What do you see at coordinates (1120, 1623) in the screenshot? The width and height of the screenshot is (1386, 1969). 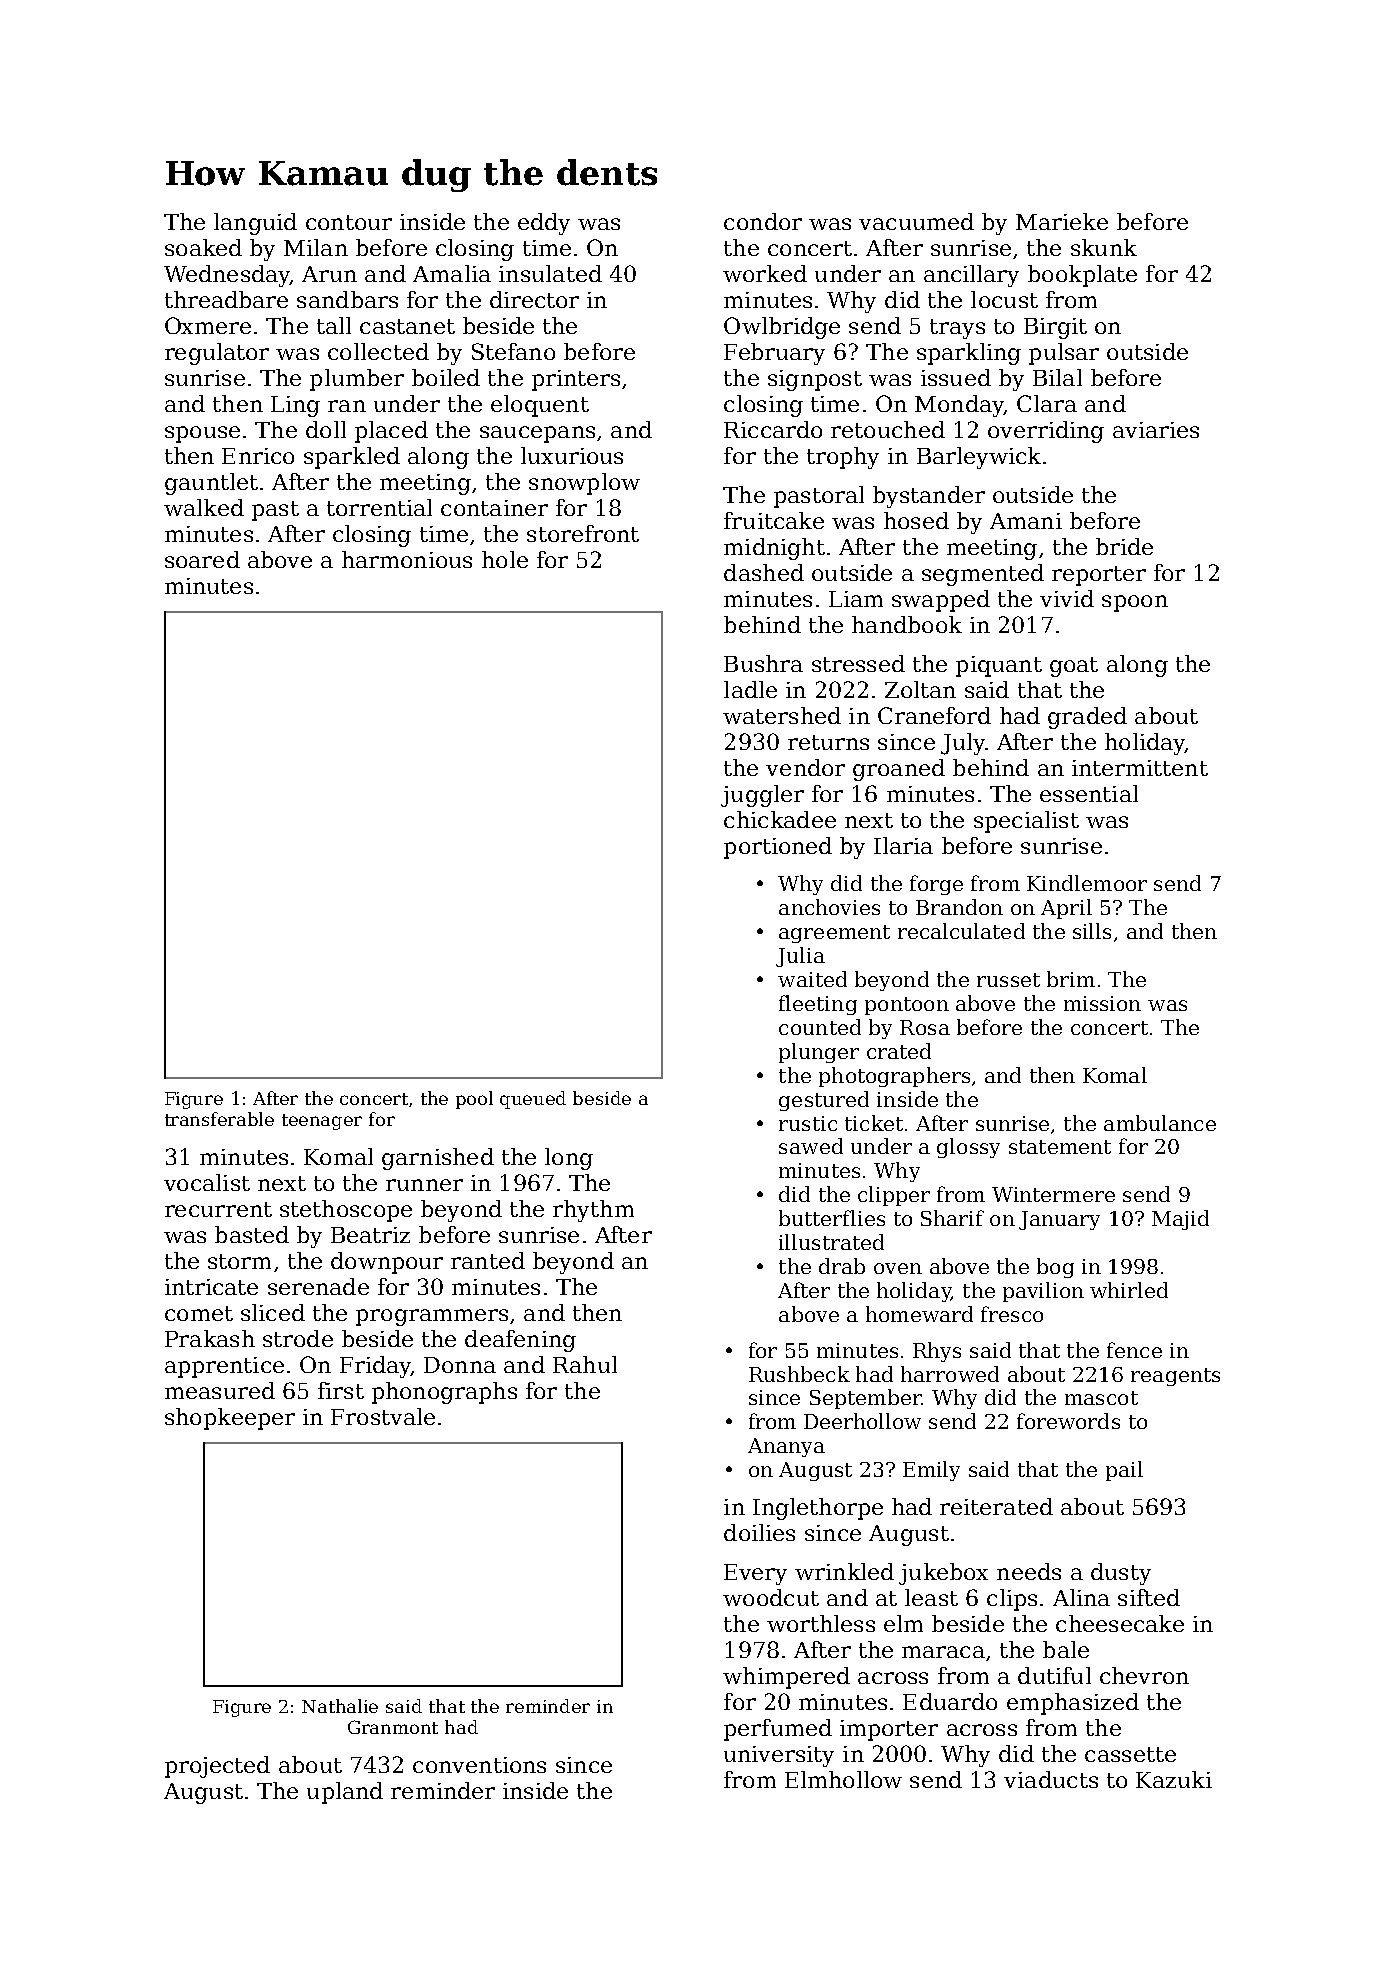 I see `cheesecake` at bounding box center [1120, 1623].
